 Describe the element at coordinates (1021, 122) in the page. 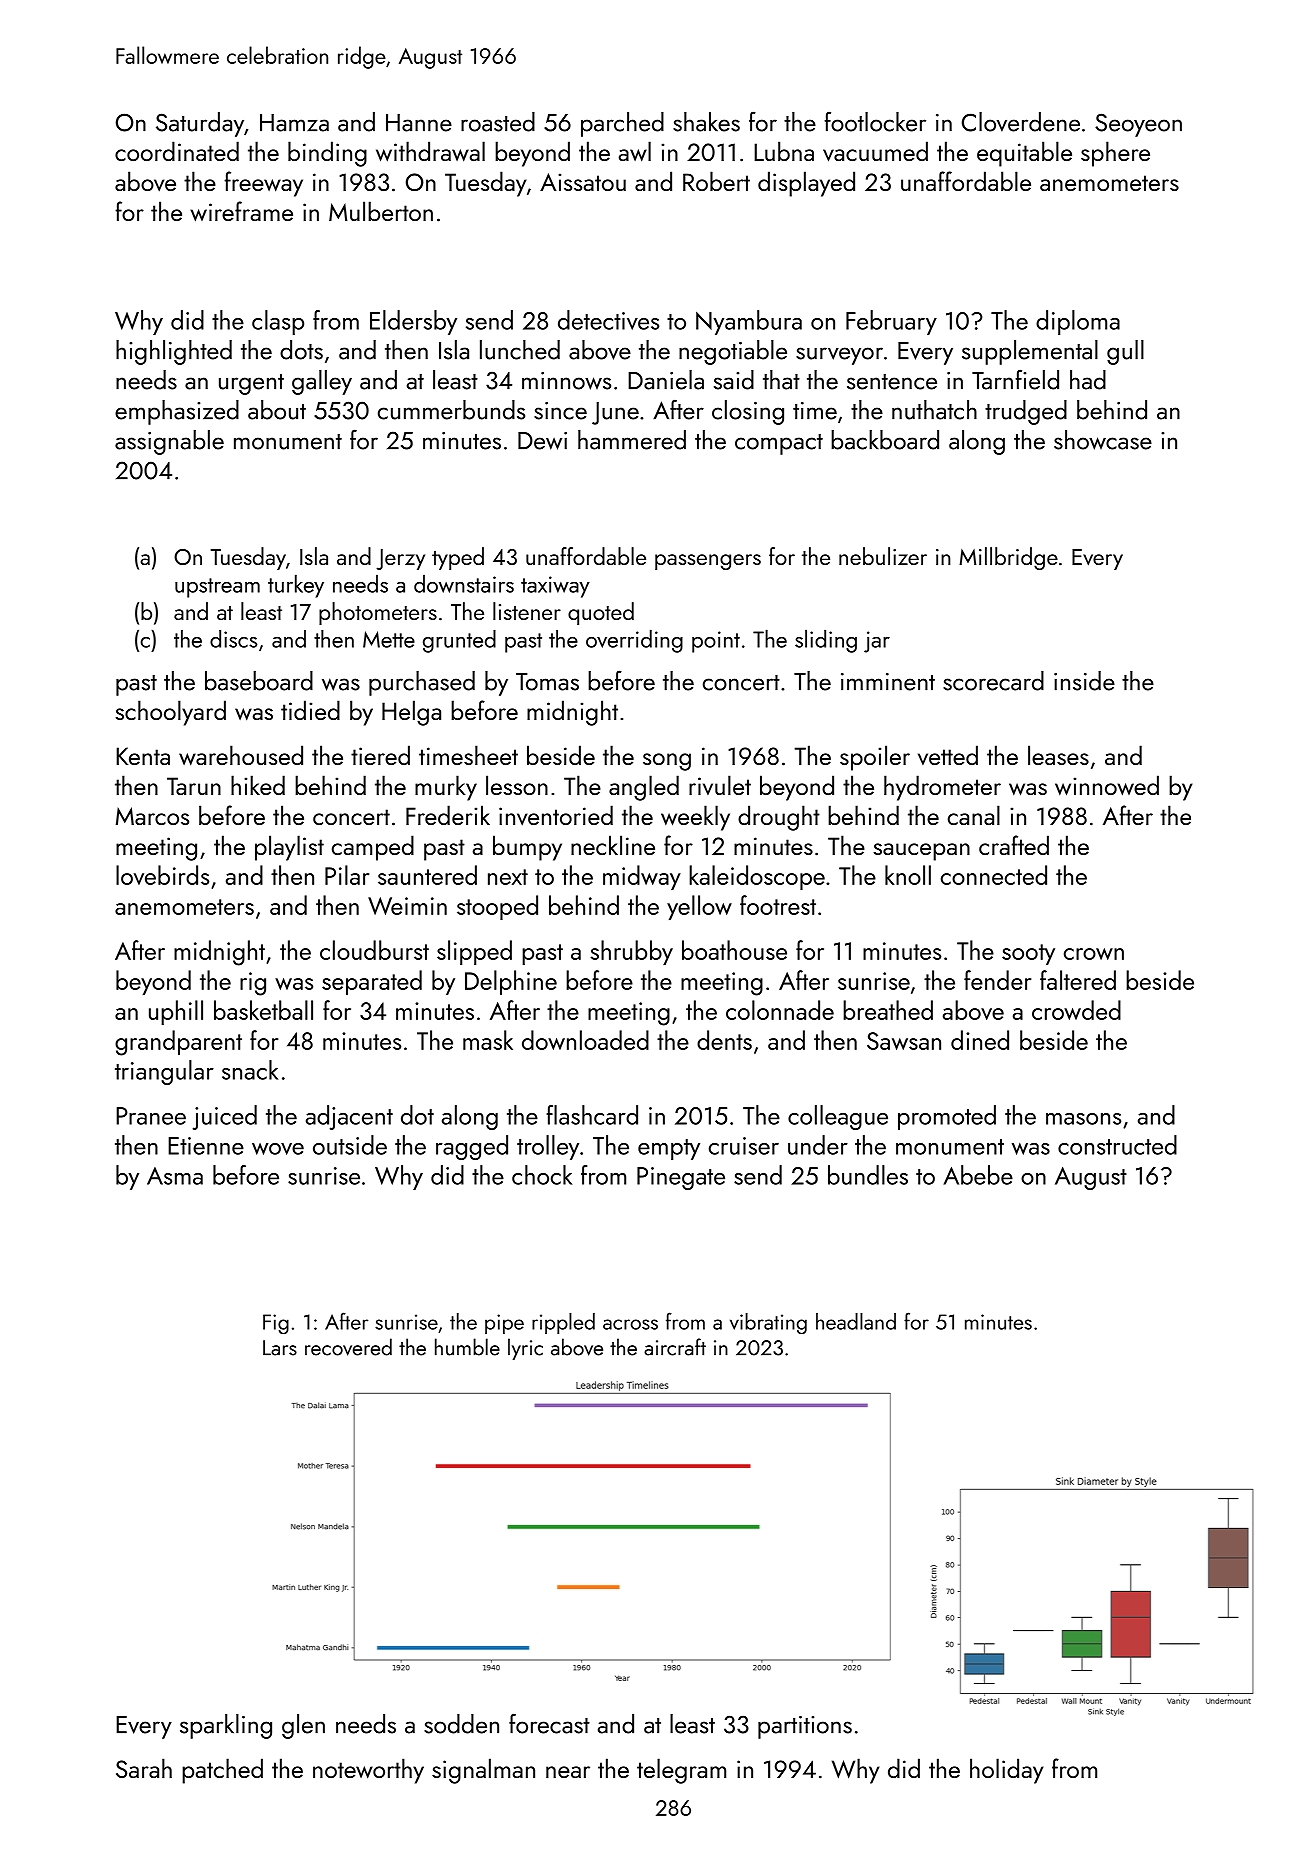

I see `Cloverdene` at that location.
